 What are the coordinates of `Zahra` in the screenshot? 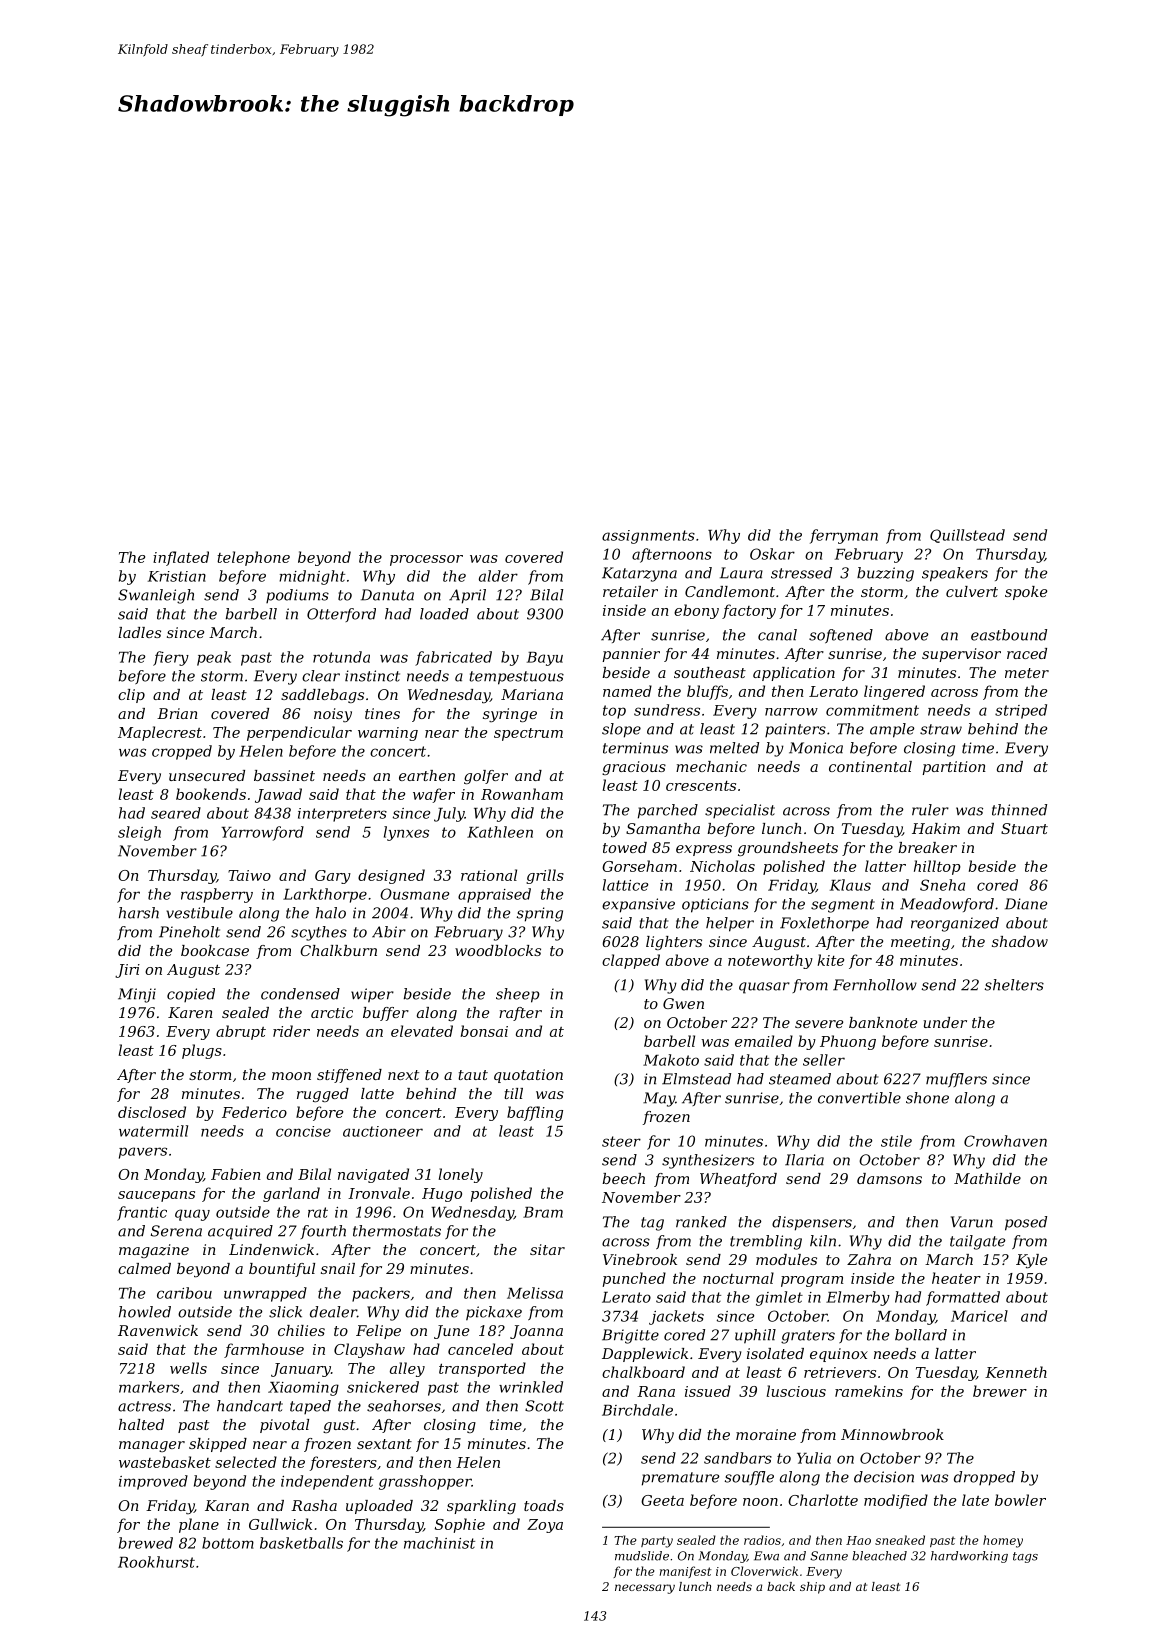 It's located at (869, 1259).
